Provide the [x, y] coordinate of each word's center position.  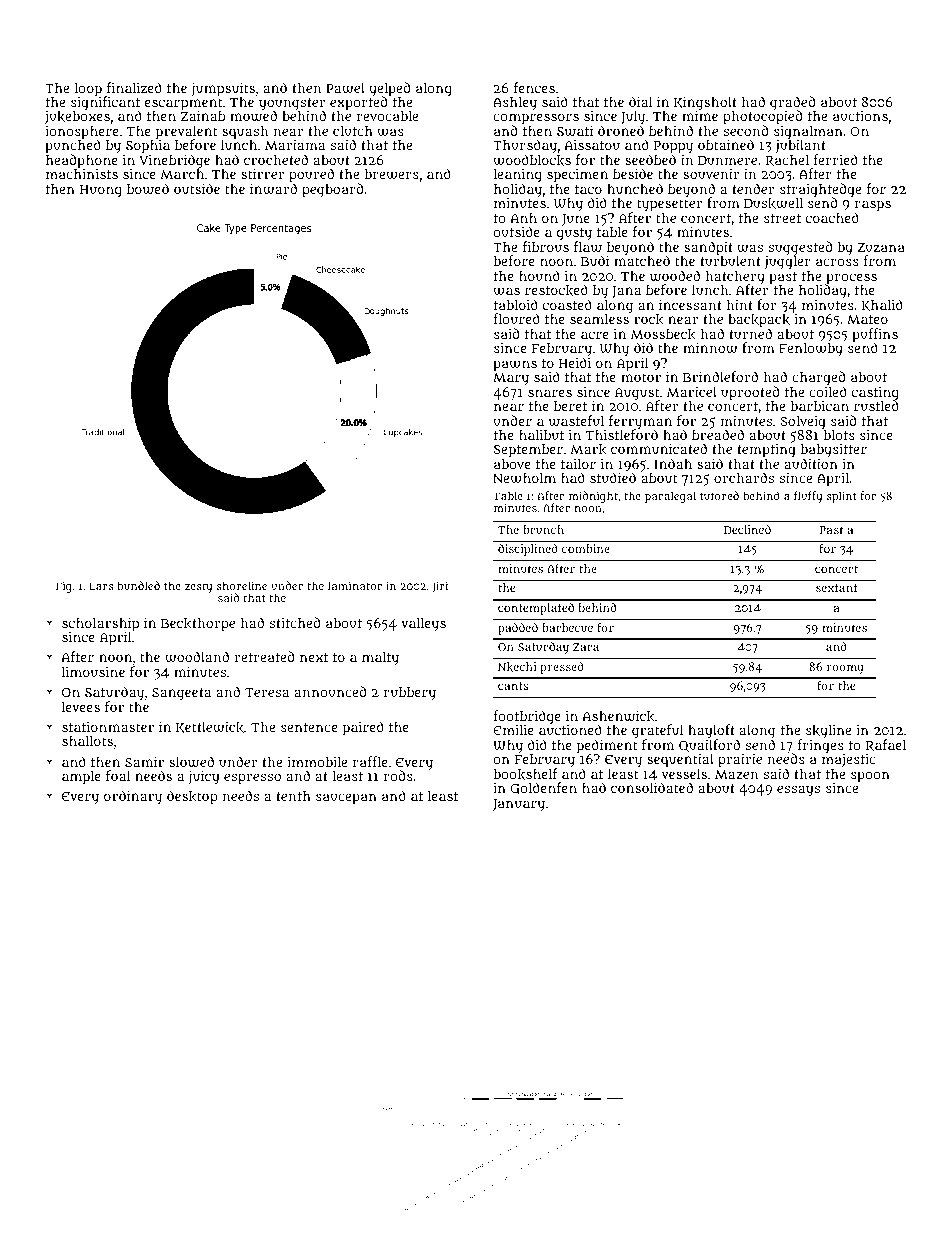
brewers [392, 174]
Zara [586, 647]
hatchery [735, 278]
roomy [845, 669]
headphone [82, 162]
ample [81, 778]
